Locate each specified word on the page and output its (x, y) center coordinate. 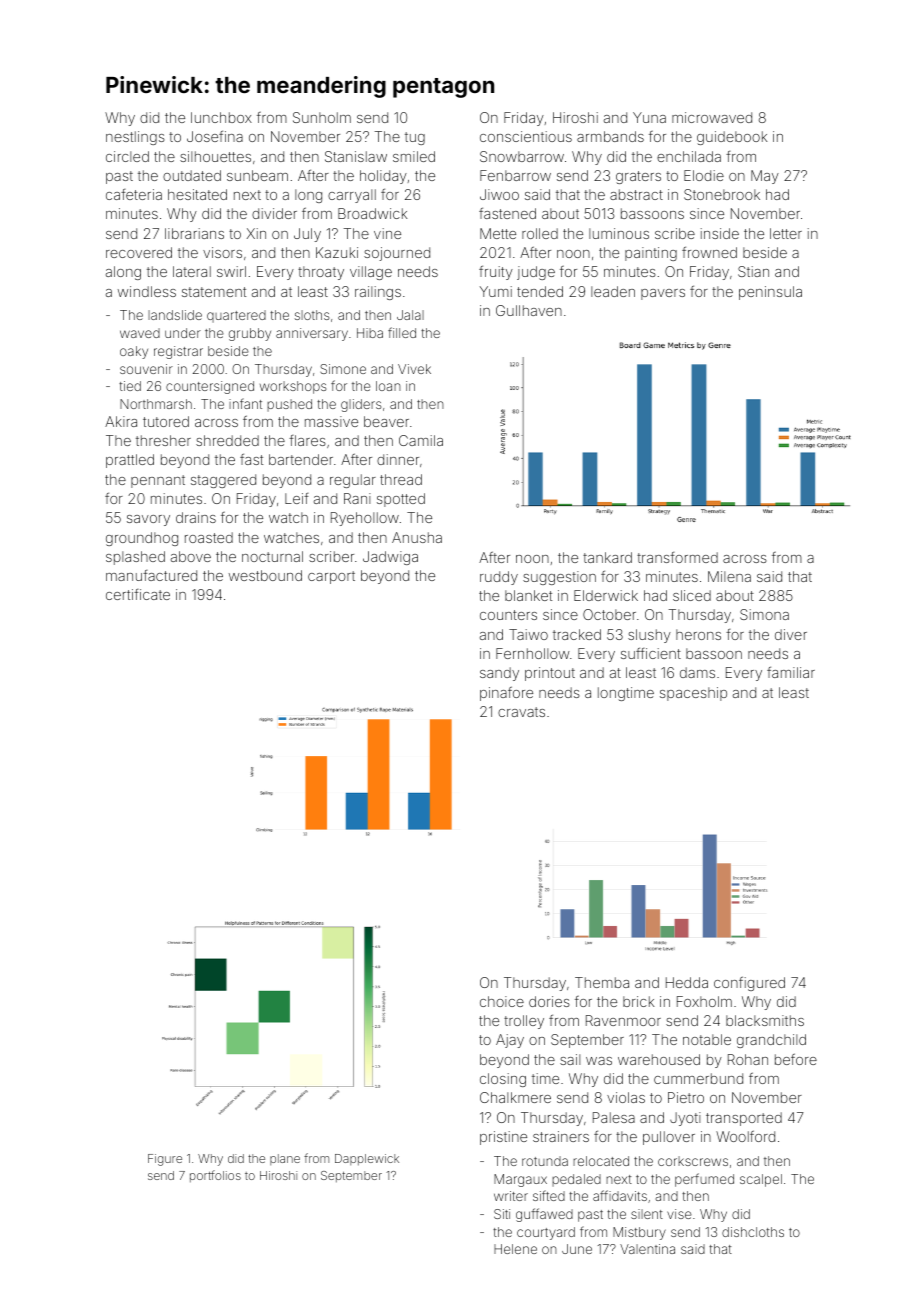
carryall (352, 196)
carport (331, 577)
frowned (709, 252)
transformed (677, 557)
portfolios (215, 1176)
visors (222, 252)
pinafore (506, 693)
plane (285, 1159)
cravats (521, 712)
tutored (166, 421)
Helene (515, 1249)
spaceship (693, 694)
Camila (421, 440)
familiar (791, 672)
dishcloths (753, 1232)
